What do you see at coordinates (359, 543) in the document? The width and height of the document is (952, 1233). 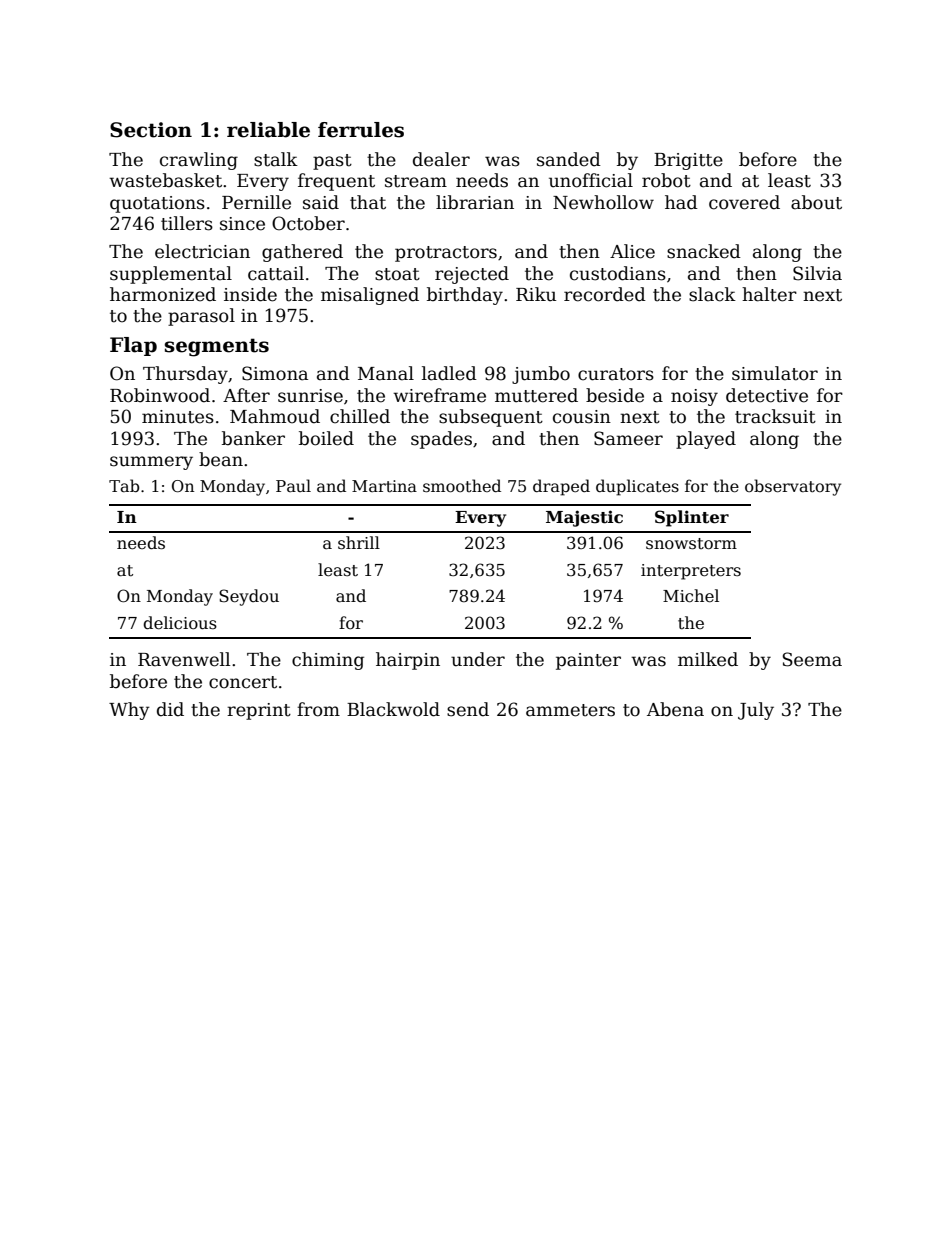 I see `shrill` at bounding box center [359, 543].
